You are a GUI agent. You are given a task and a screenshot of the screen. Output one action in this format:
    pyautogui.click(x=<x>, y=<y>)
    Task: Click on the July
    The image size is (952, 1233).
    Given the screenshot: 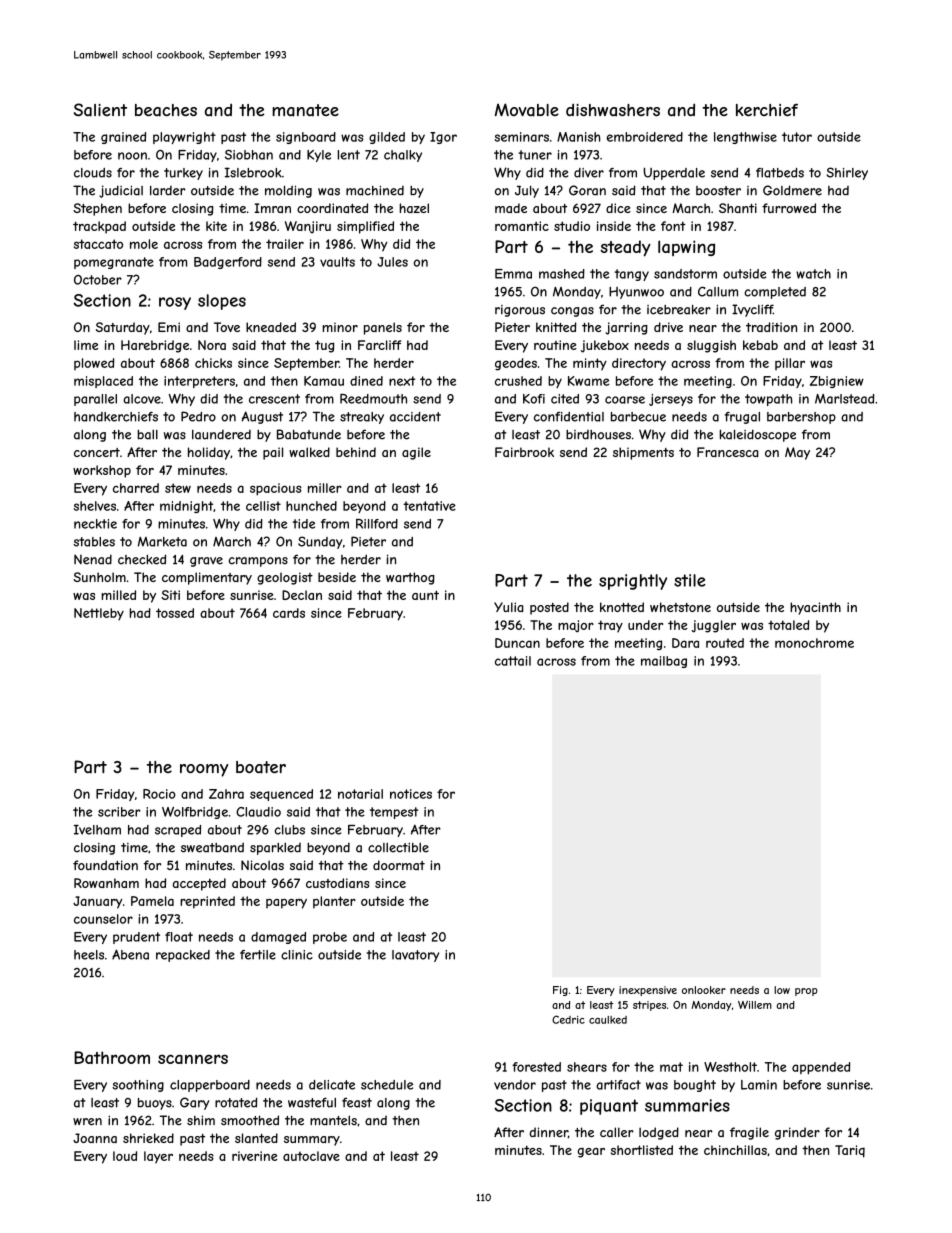 What is the action you would take?
    pyautogui.click(x=527, y=191)
